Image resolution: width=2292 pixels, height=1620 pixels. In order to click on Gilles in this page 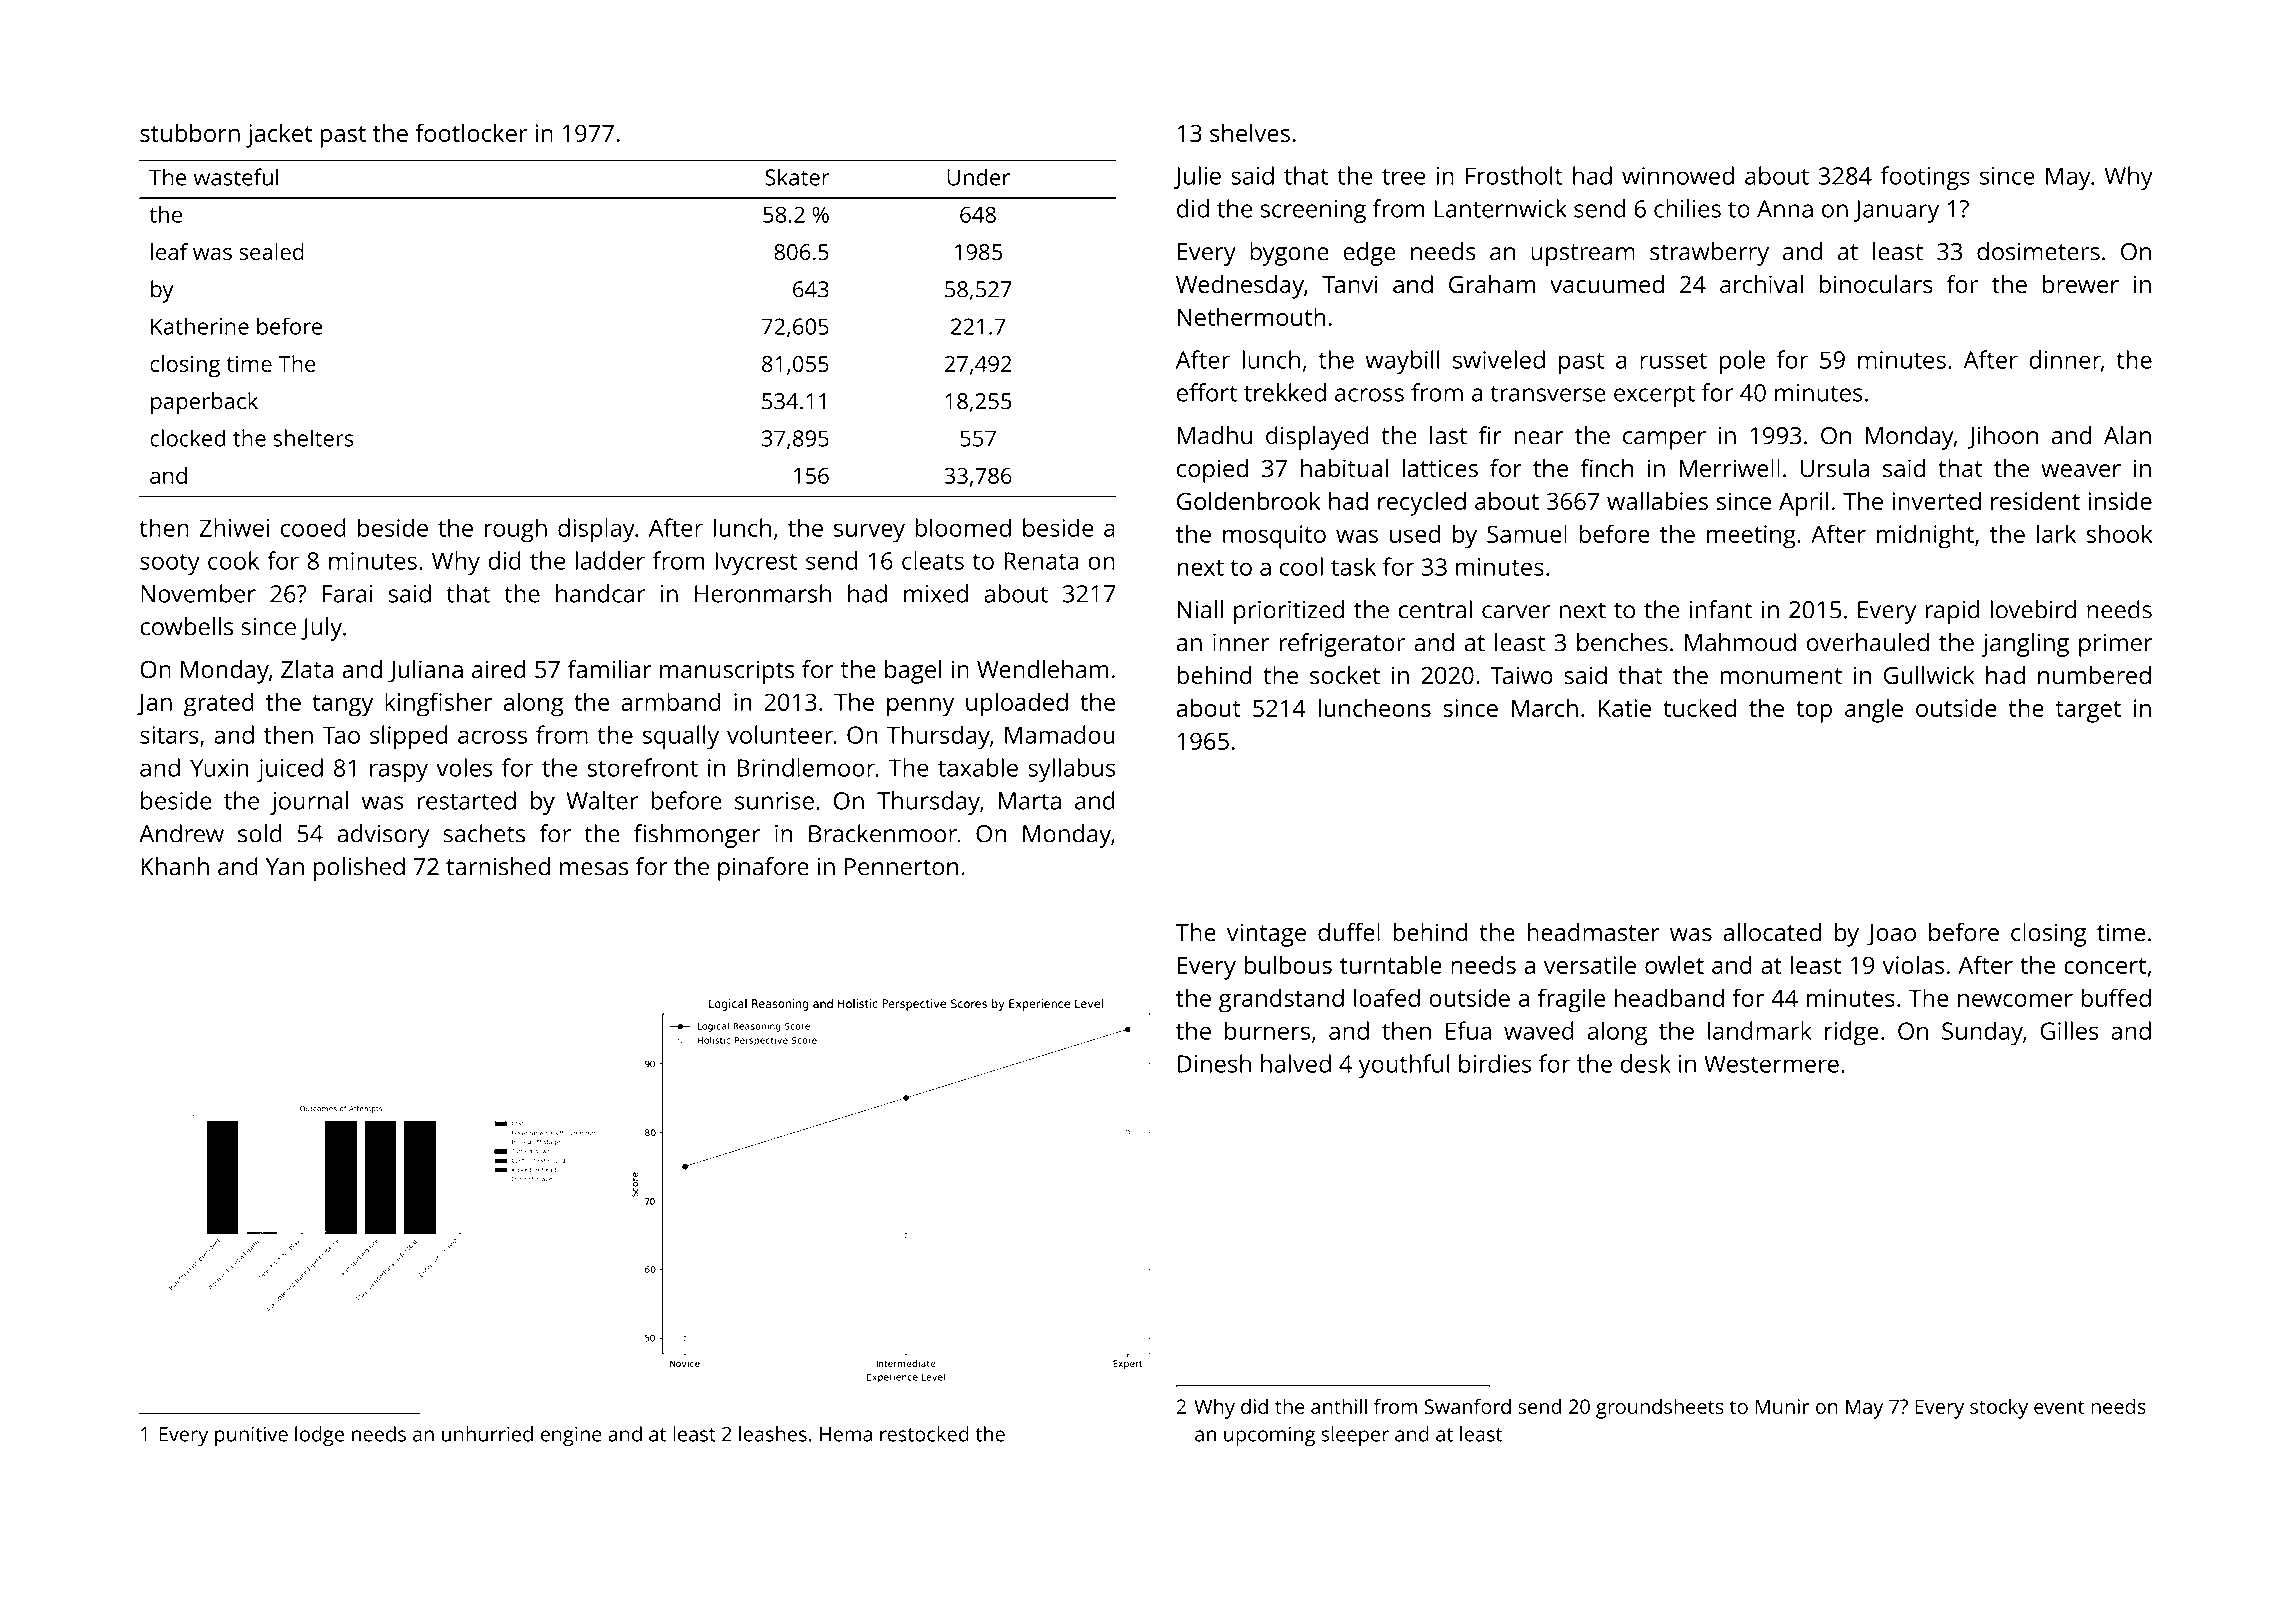, I will do `click(2069, 1030)`.
